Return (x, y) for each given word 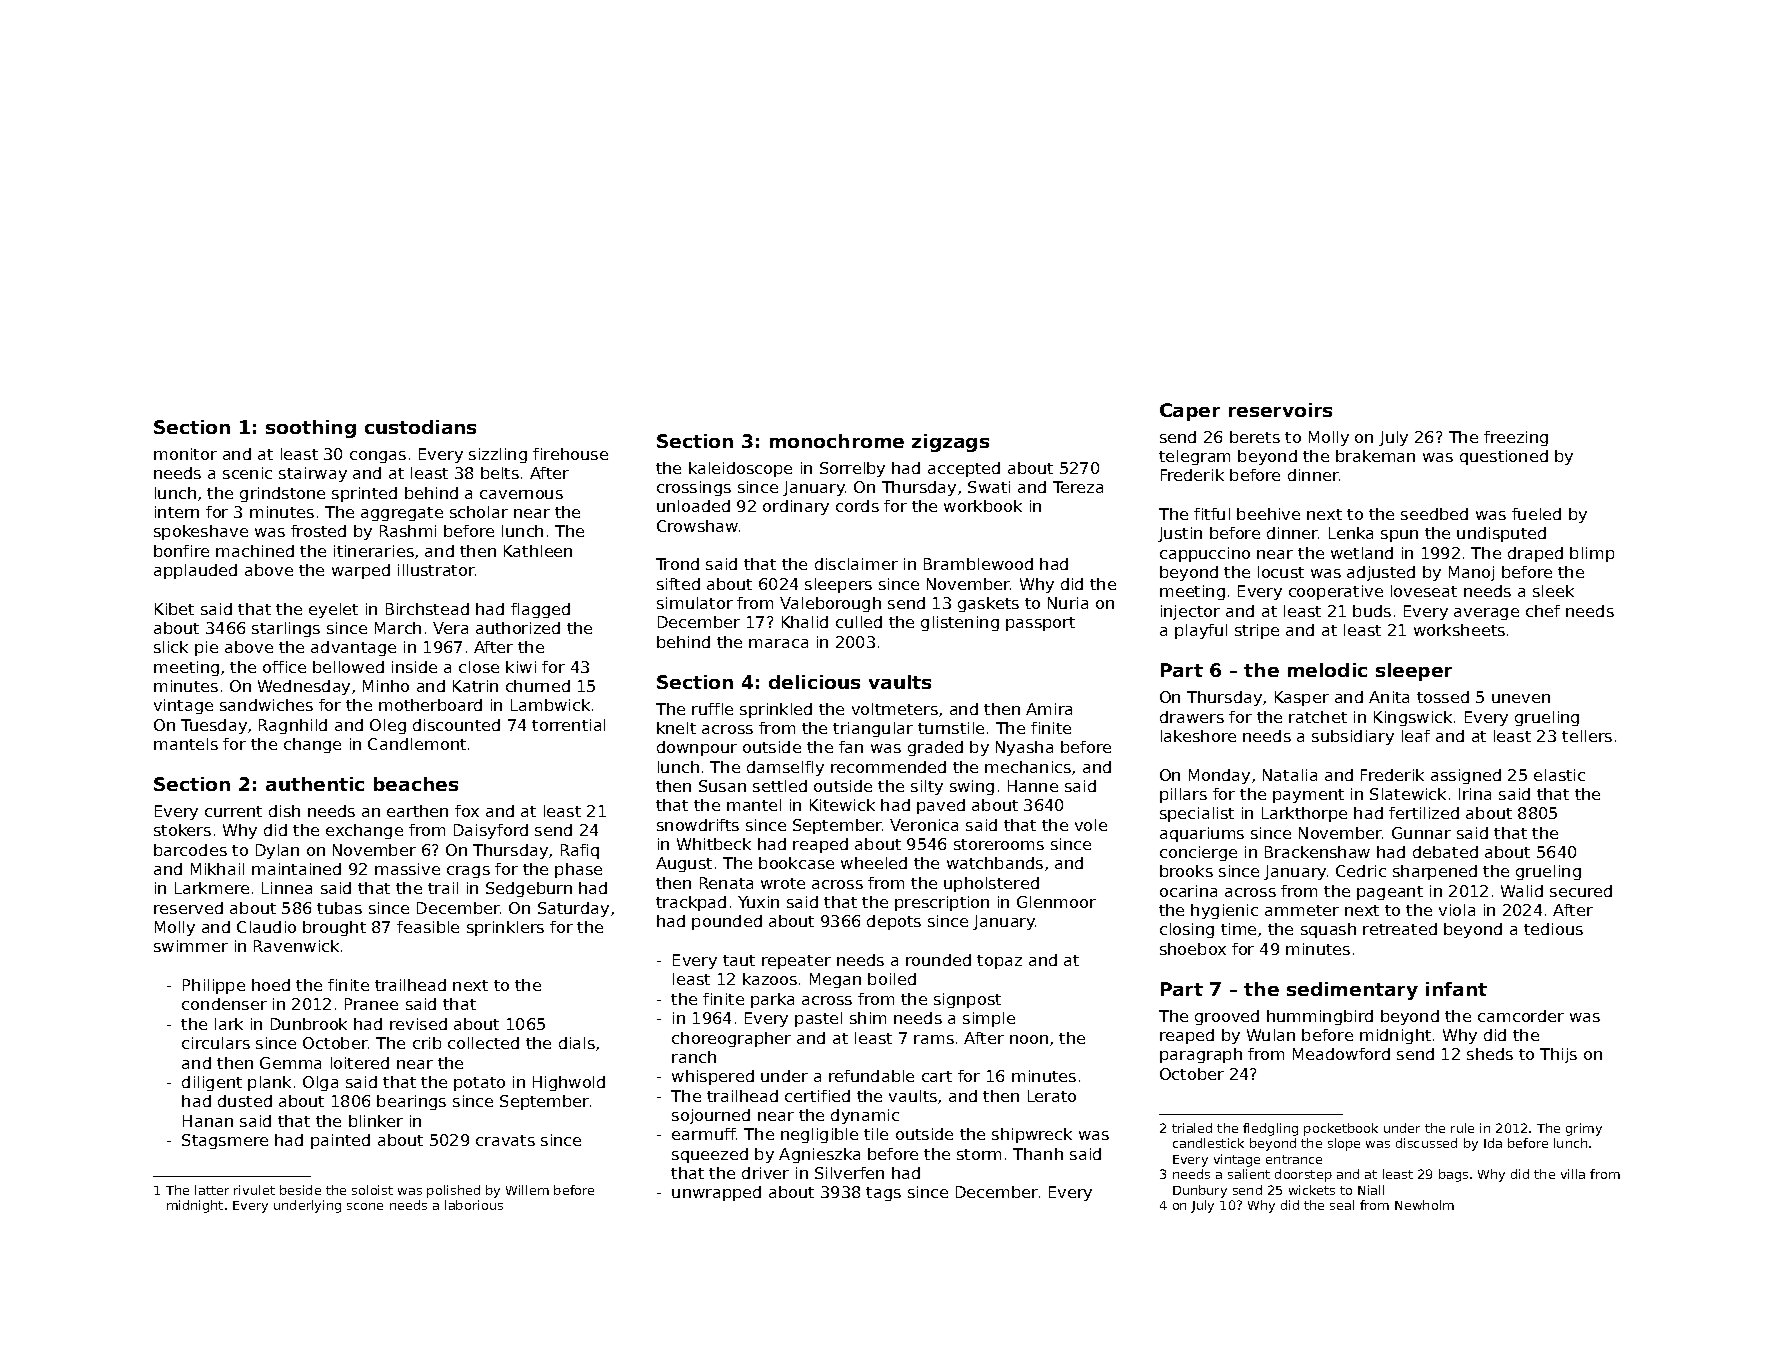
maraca (778, 643)
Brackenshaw (1317, 852)
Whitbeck (714, 844)
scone (365, 1206)
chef (1543, 611)
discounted (456, 725)
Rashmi (408, 531)
